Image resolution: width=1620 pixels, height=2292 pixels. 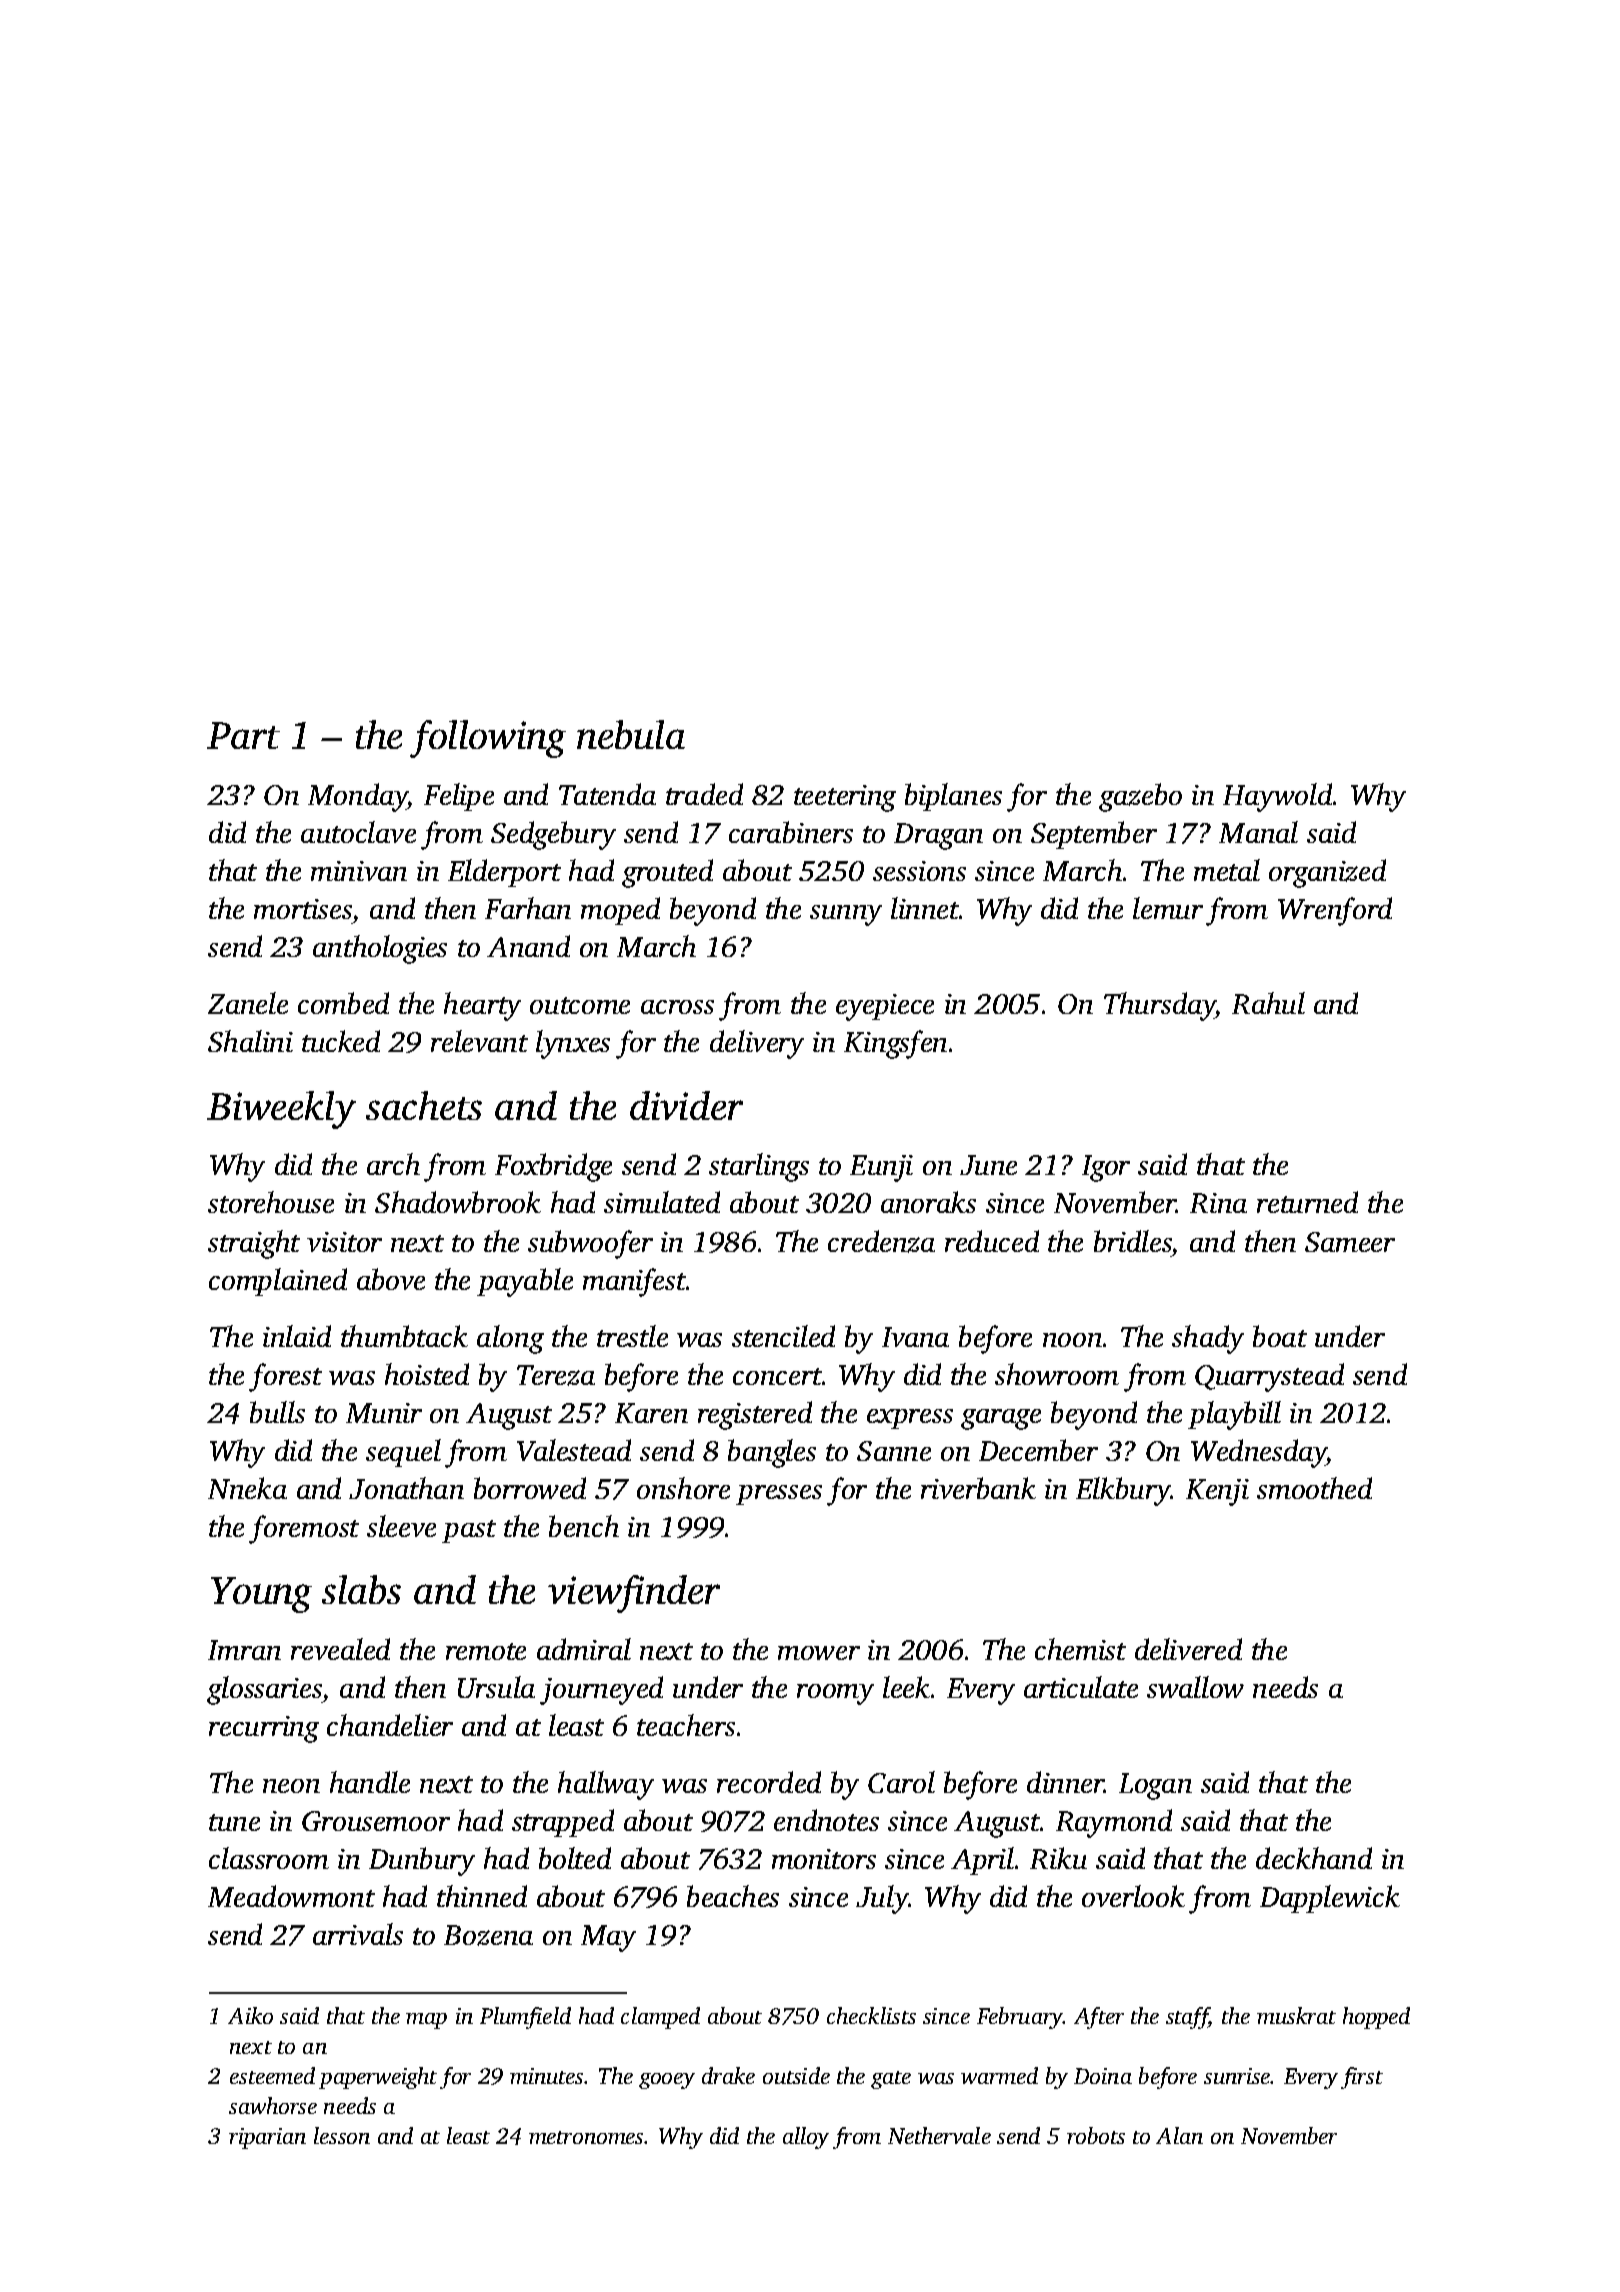 I want to click on Aiko, so click(x=250, y=2015).
